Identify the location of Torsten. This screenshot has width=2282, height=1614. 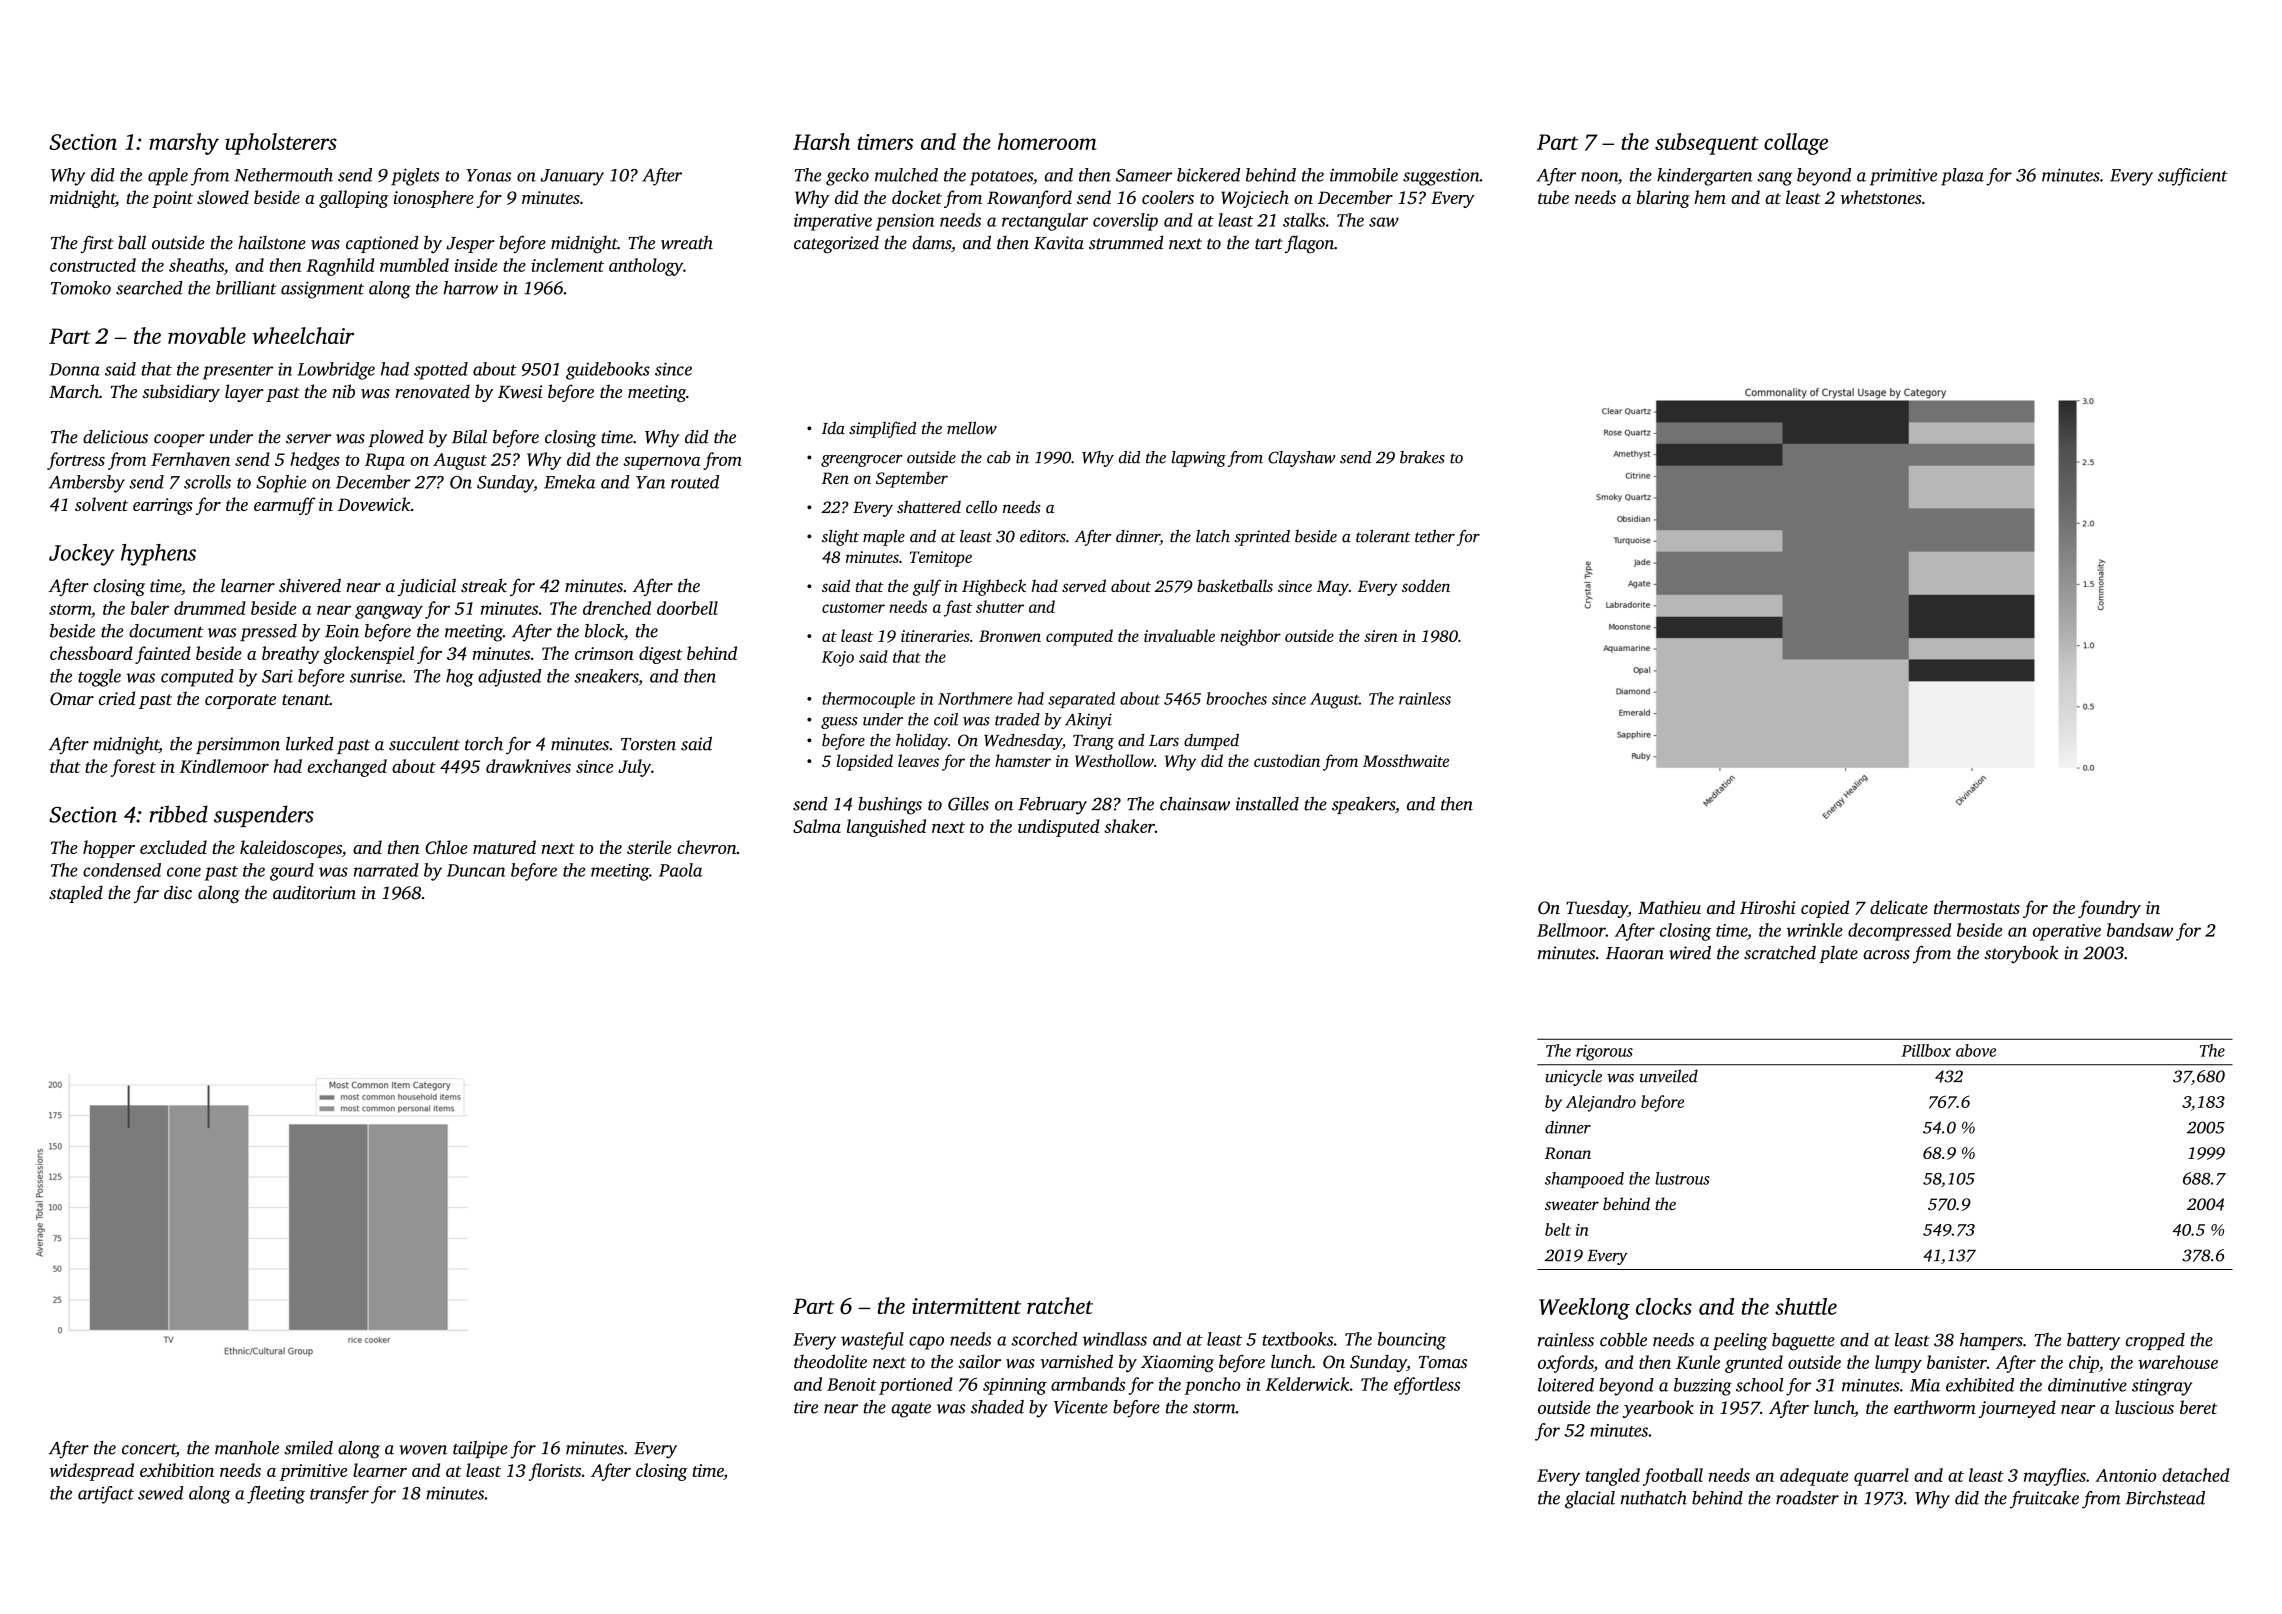
(648, 744).
